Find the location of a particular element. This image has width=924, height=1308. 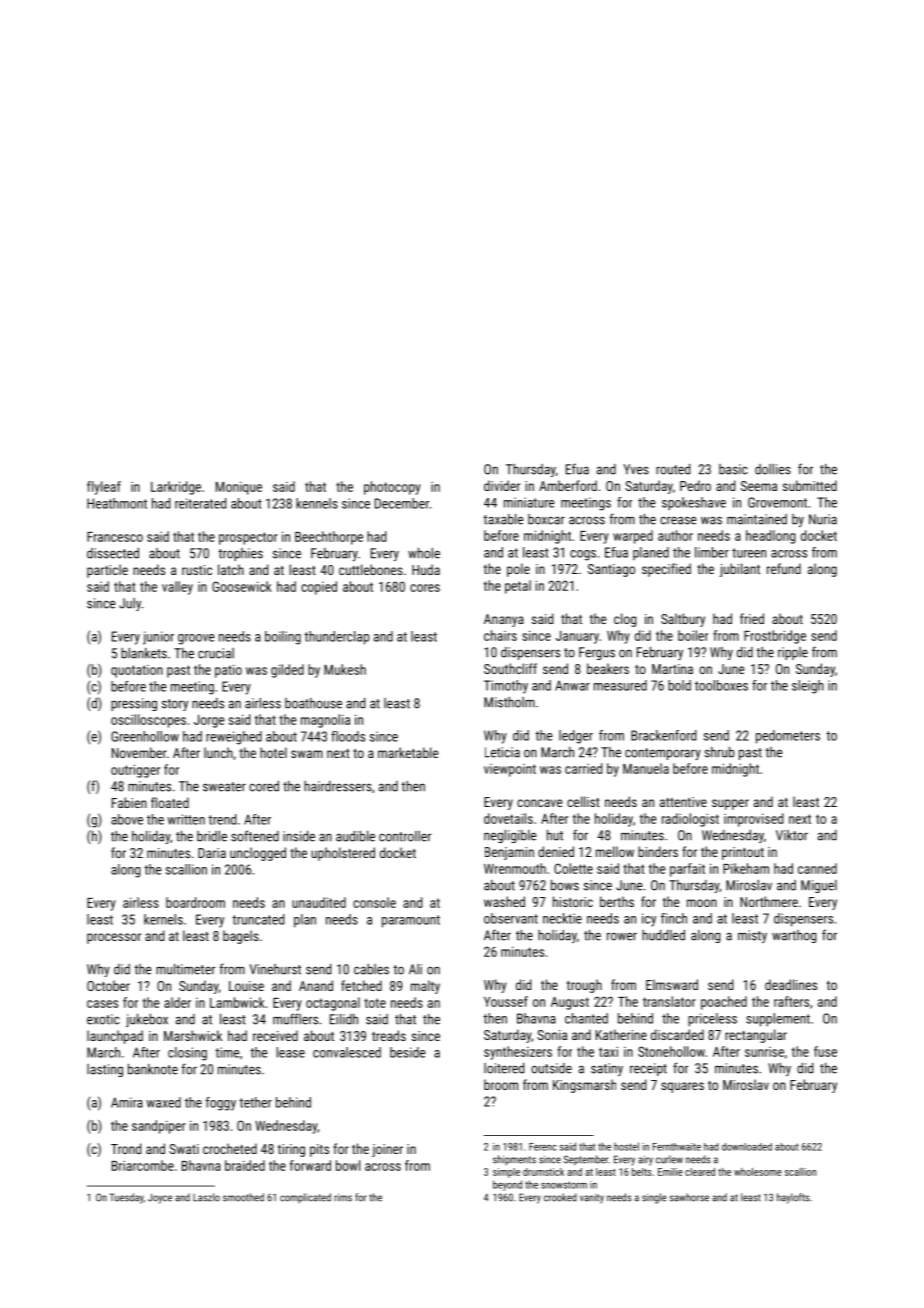

Saltbury is located at coordinates (683, 620).
